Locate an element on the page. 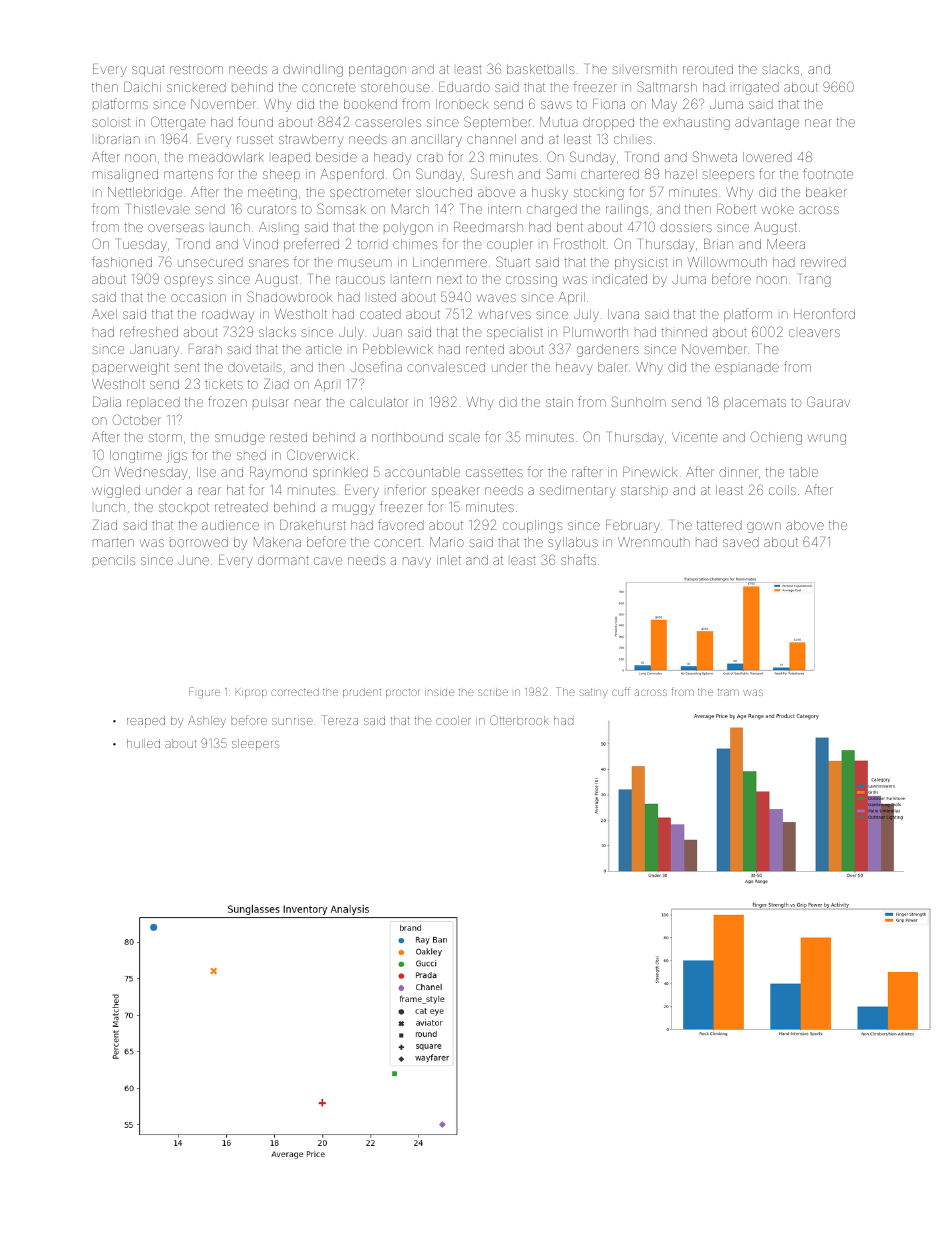 The width and height of the page is (952, 1233). Vicente is located at coordinates (695, 437).
